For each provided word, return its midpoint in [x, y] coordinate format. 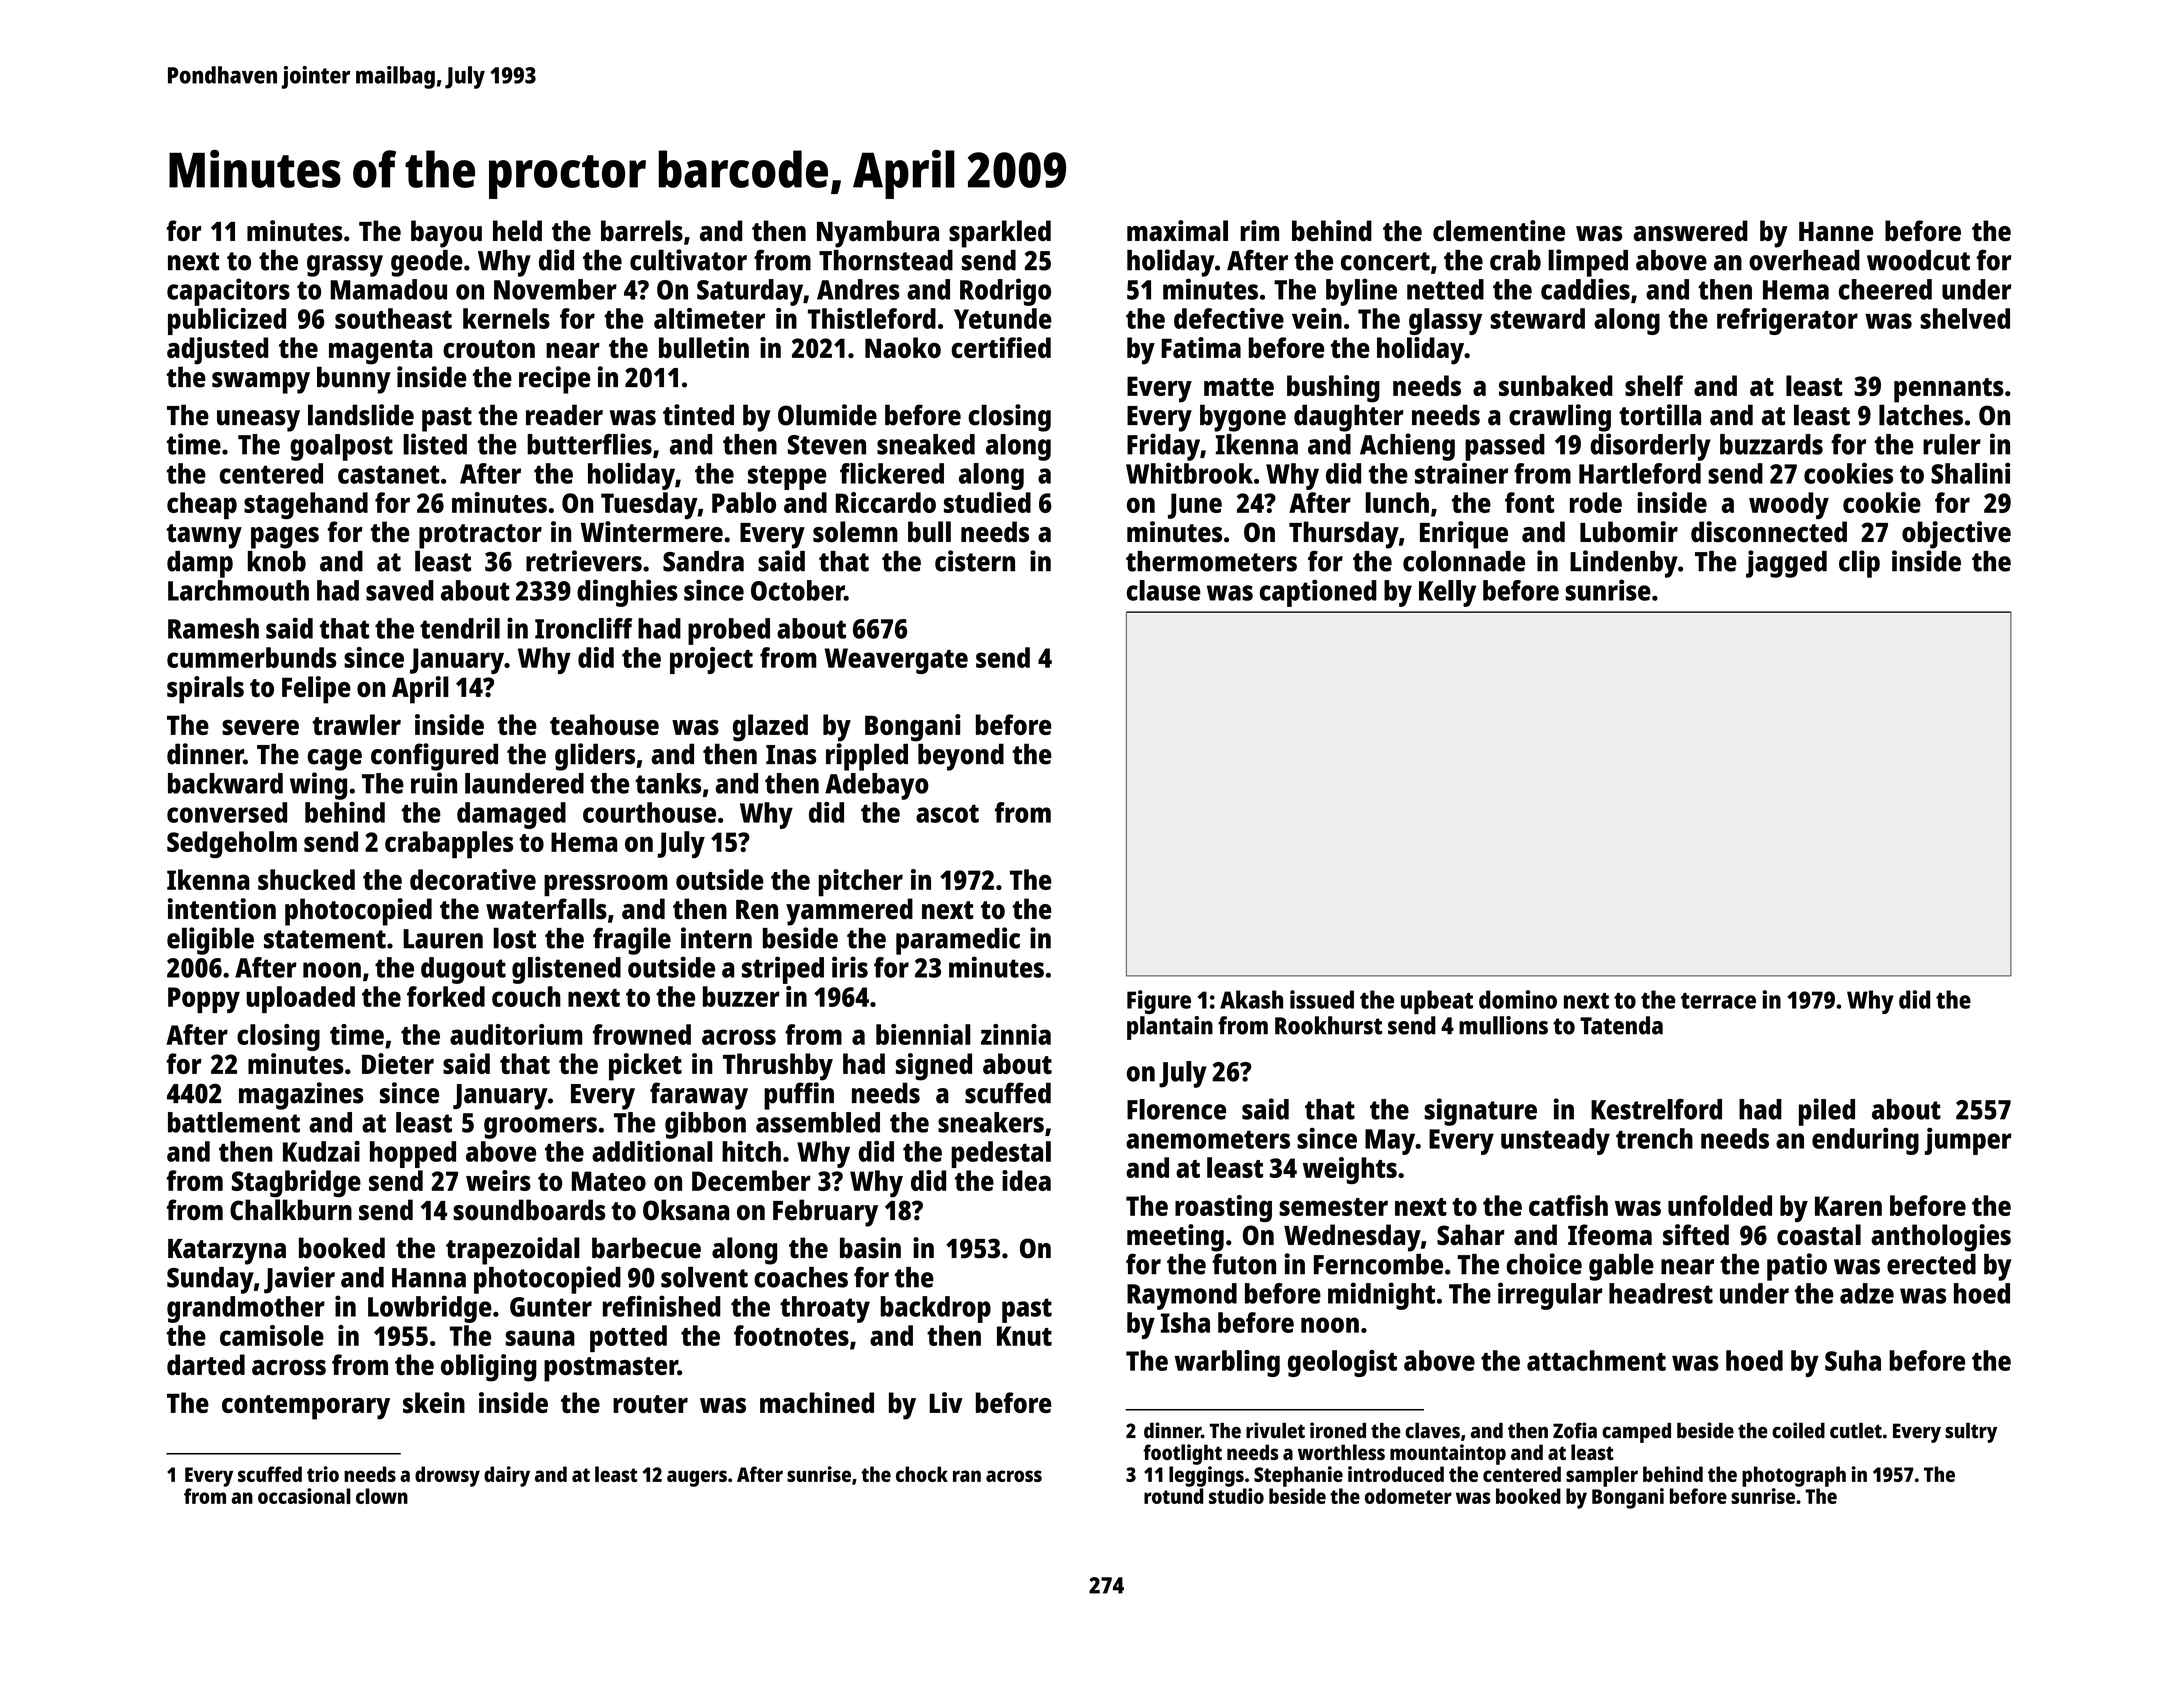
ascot [947, 813]
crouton [489, 349]
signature [1480, 1112]
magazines [301, 1096]
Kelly [1447, 593]
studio [1236, 1496]
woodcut [1918, 260]
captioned [1318, 593]
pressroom [606, 885]
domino [1518, 999]
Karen [1848, 1206]
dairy [507, 1476]
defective [1229, 318]
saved [400, 590]
